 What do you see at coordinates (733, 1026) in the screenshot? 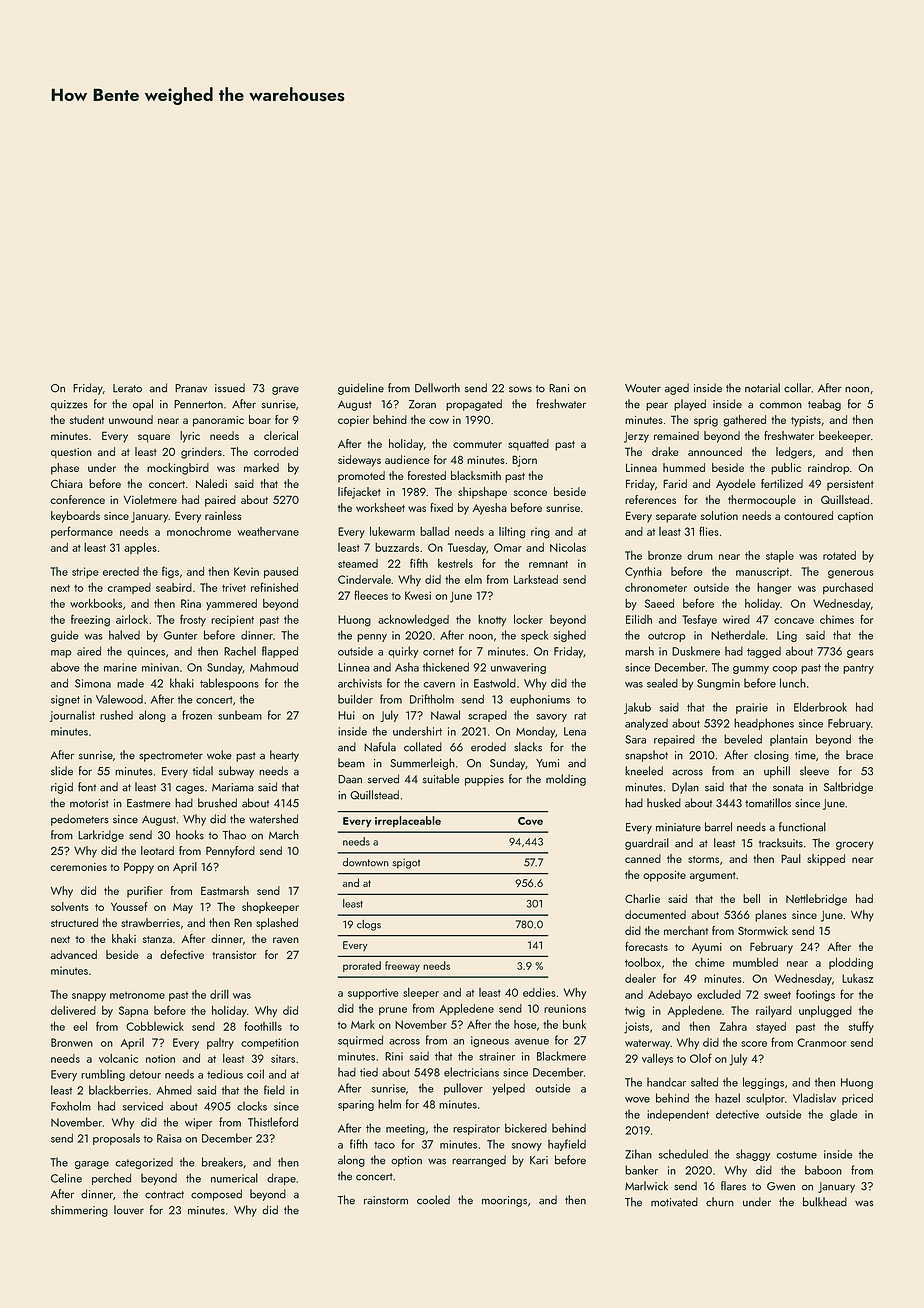
I see `Zahra` at bounding box center [733, 1026].
